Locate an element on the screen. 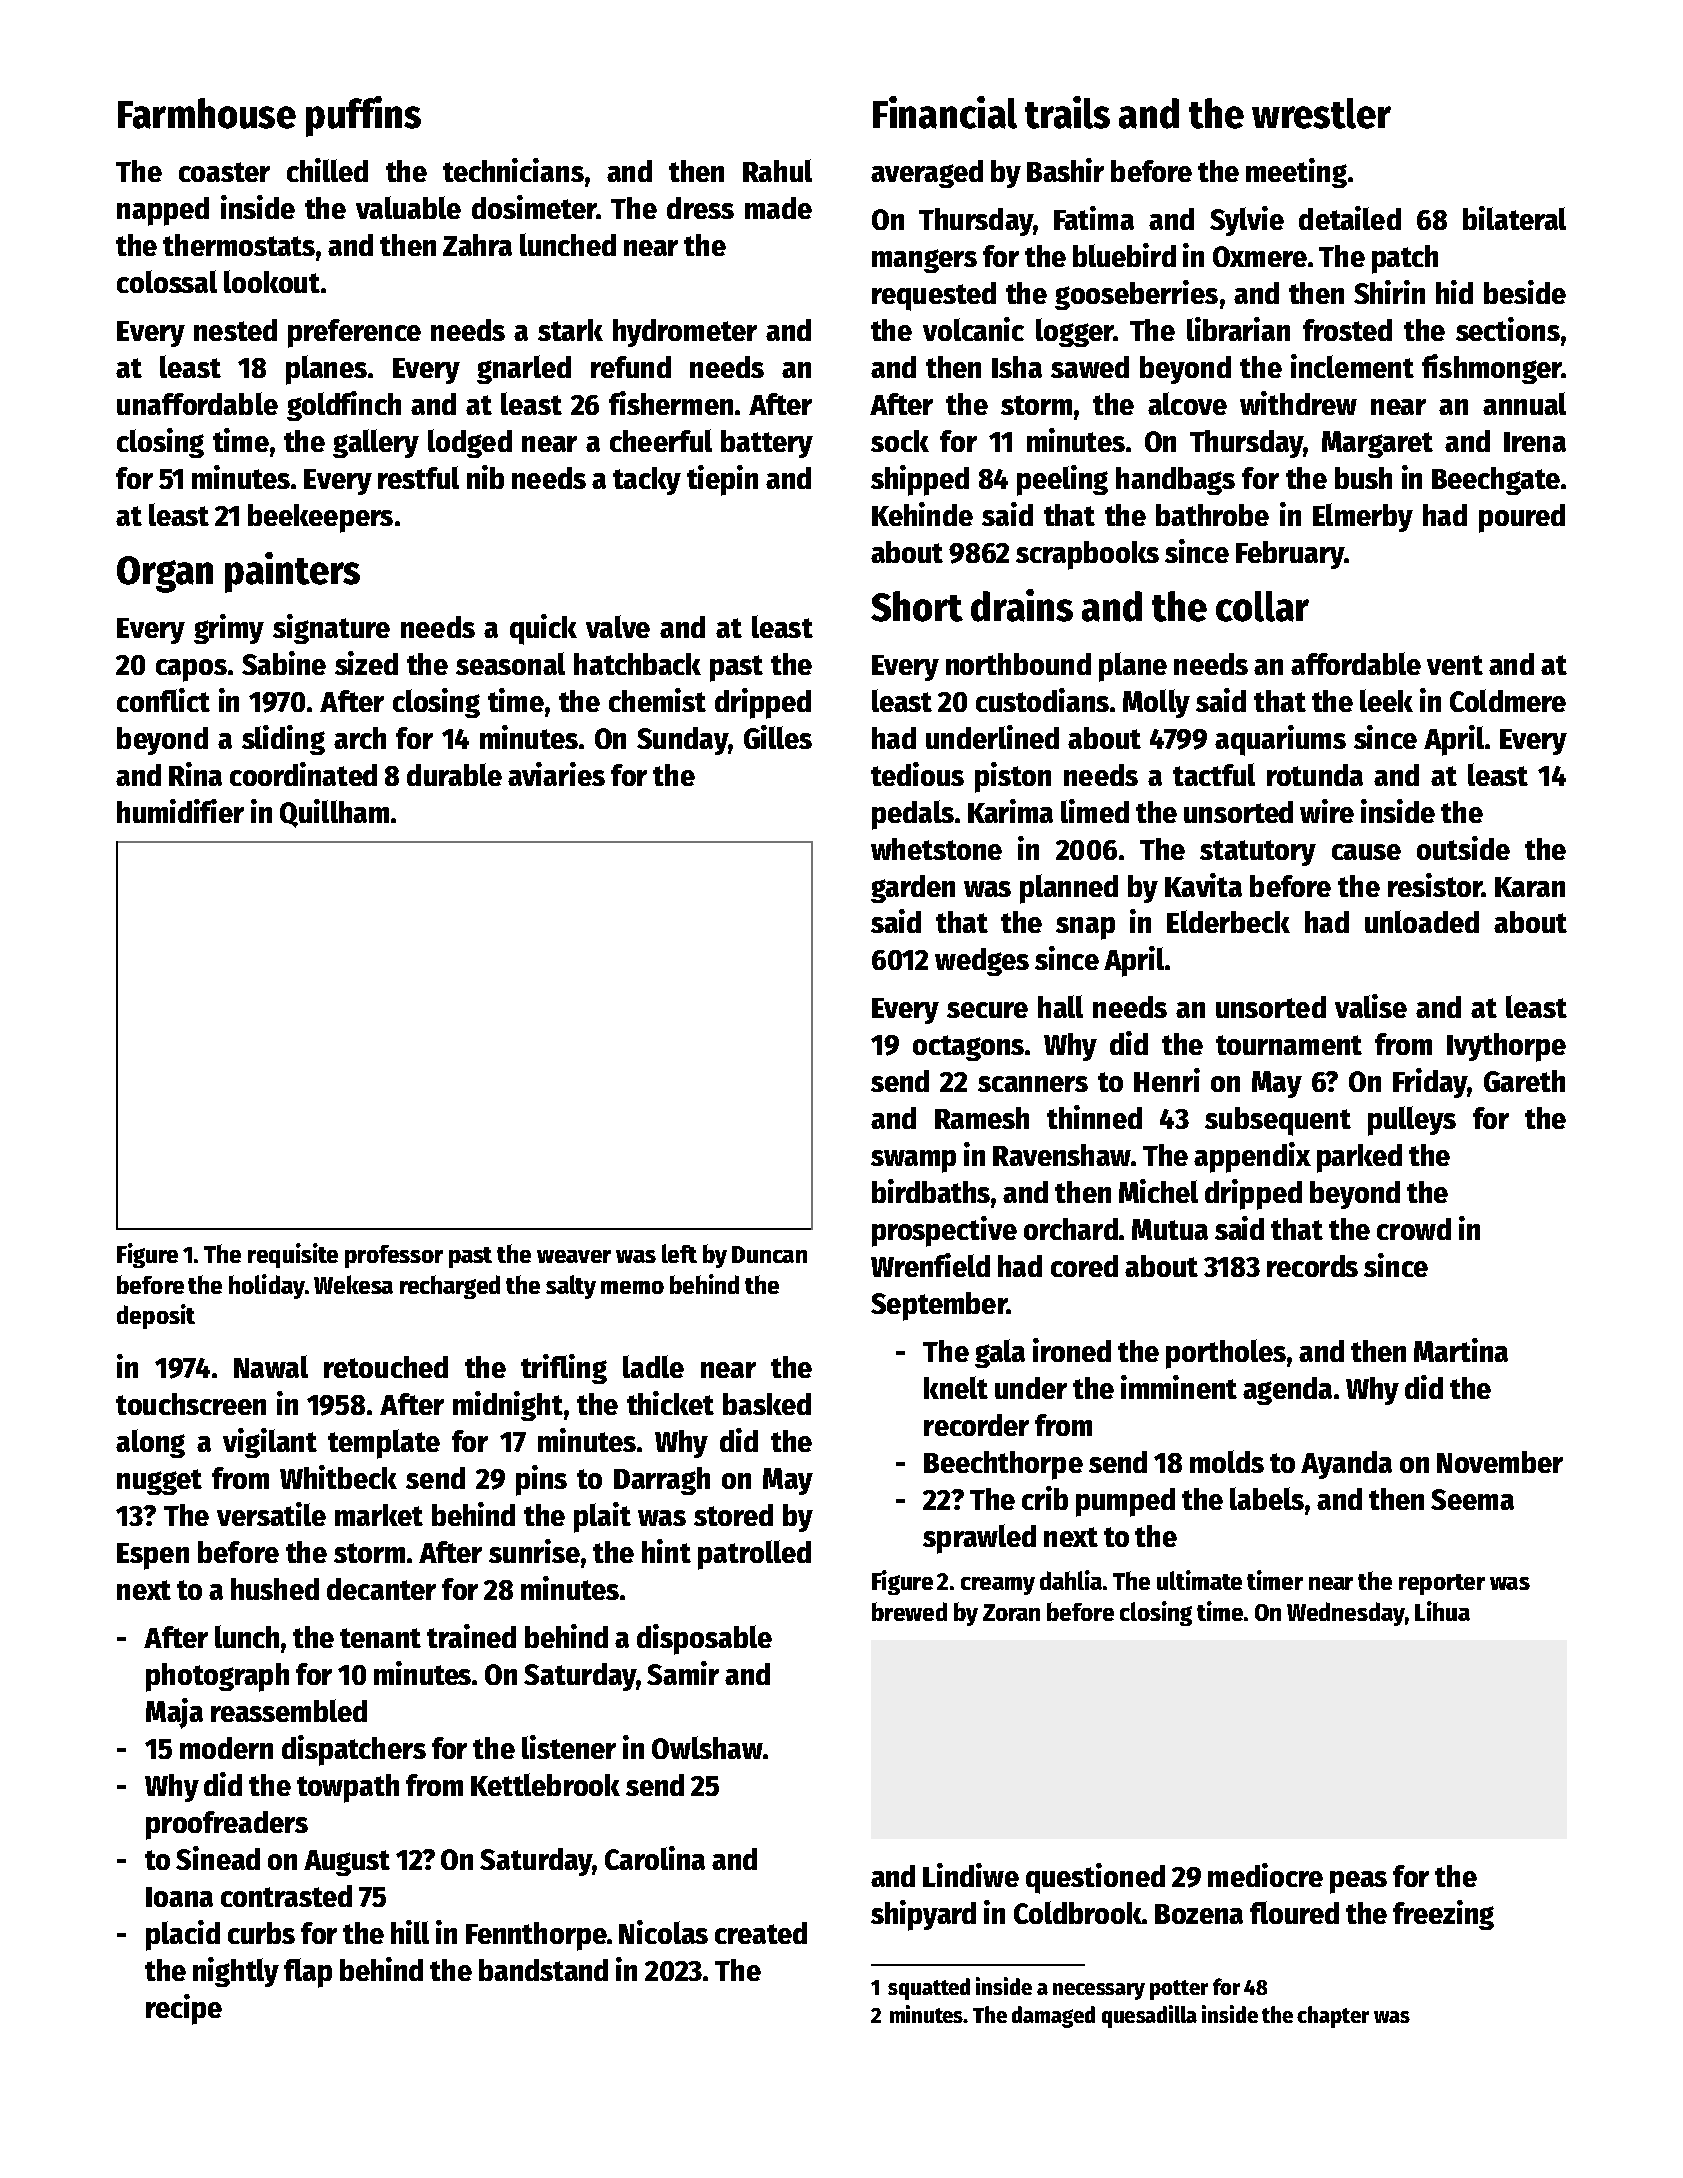  octagons is located at coordinates (968, 1048).
